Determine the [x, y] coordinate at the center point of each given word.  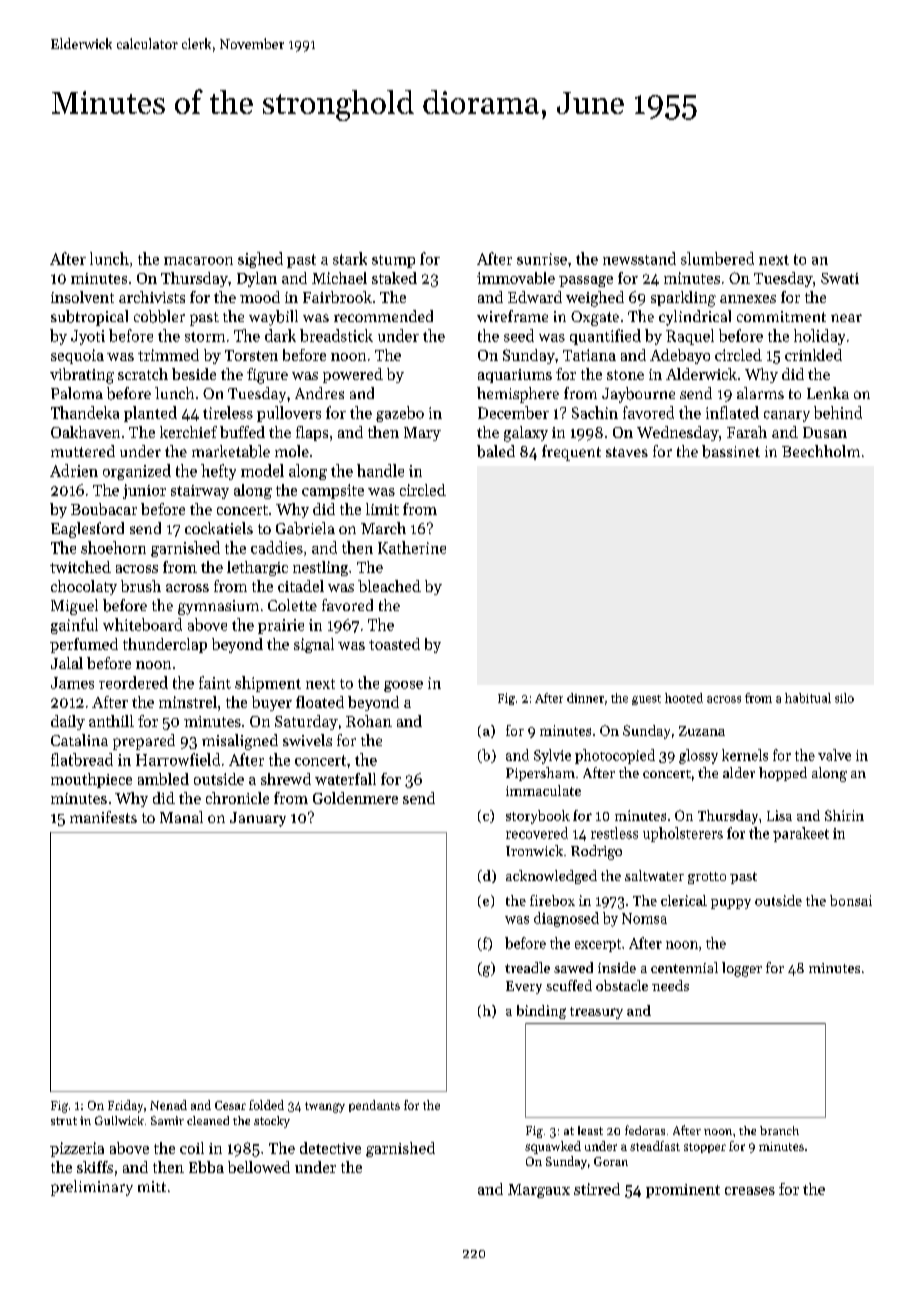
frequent [571, 453]
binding [541, 1012]
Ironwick [534, 850]
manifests [103, 817]
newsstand [639, 258]
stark [350, 258]
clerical [684, 900]
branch [779, 1130]
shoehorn [113, 547]
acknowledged [551, 877]
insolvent [82, 297]
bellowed [259, 1167]
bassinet [731, 451]
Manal [181, 817]
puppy [731, 904]
